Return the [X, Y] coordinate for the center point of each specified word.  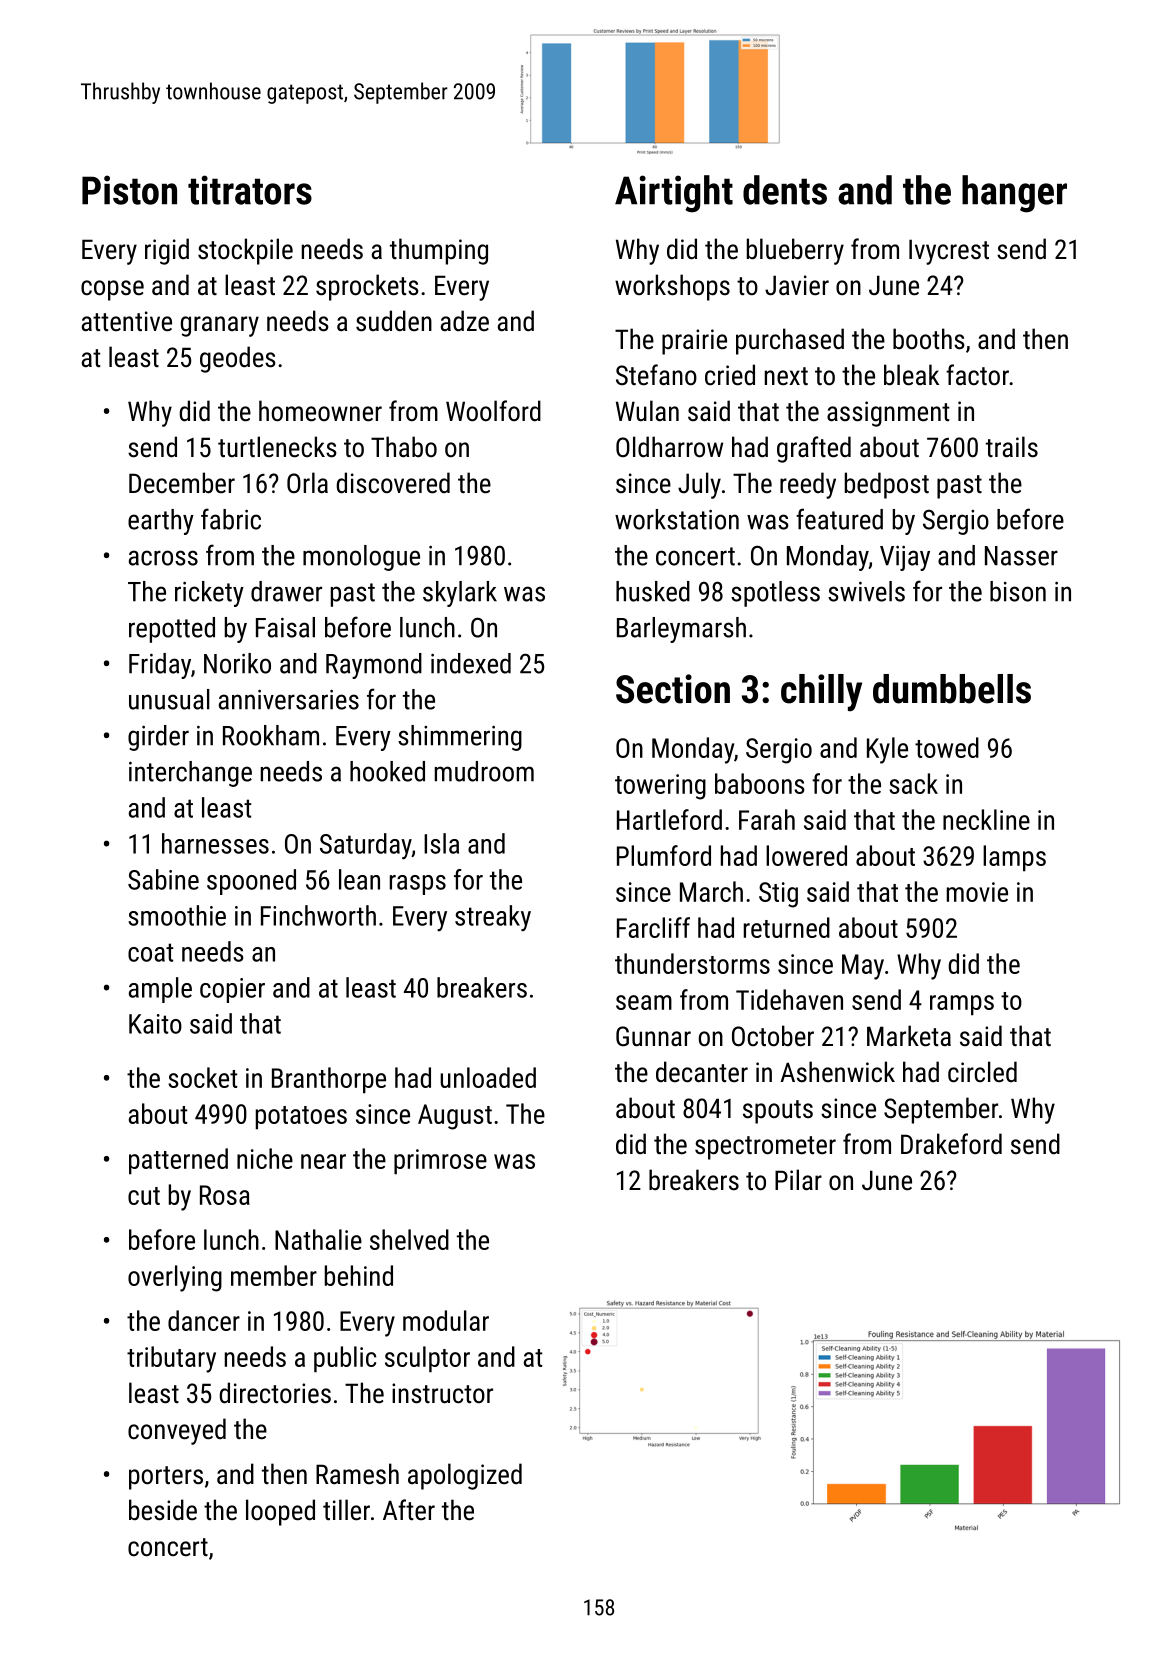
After [409, 1510]
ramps [962, 1005]
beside [163, 1510]
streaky [493, 918]
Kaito [155, 1024]
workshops [672, 287]
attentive [127, 321]
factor [977, 375]
